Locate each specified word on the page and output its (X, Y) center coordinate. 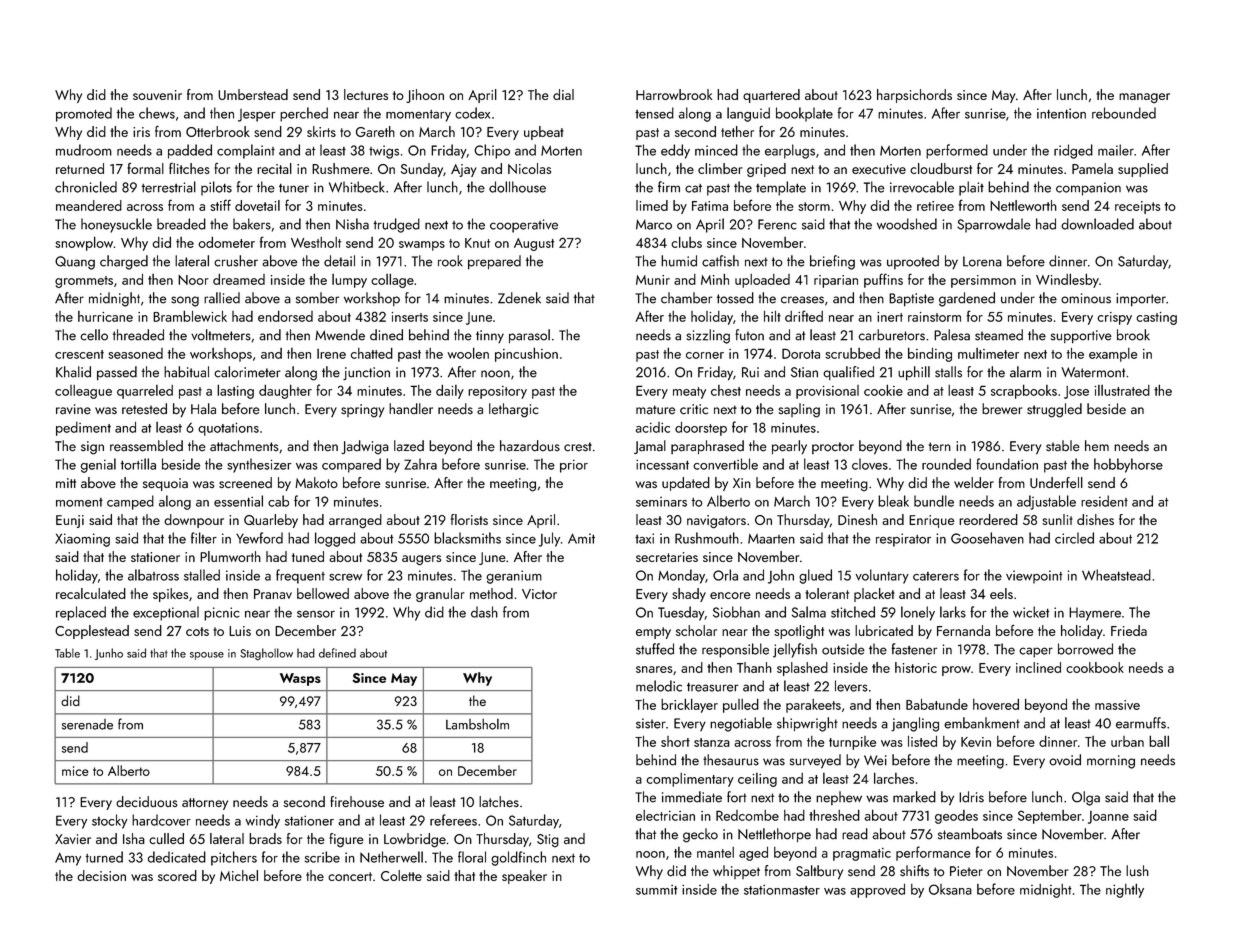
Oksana (950, 889)
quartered (771, 96)
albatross (153, 575)
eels (1001, 593)
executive (879, 169)
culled (166, 838)
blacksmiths (467, 538)
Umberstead (253, 94)
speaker (524, 877)
